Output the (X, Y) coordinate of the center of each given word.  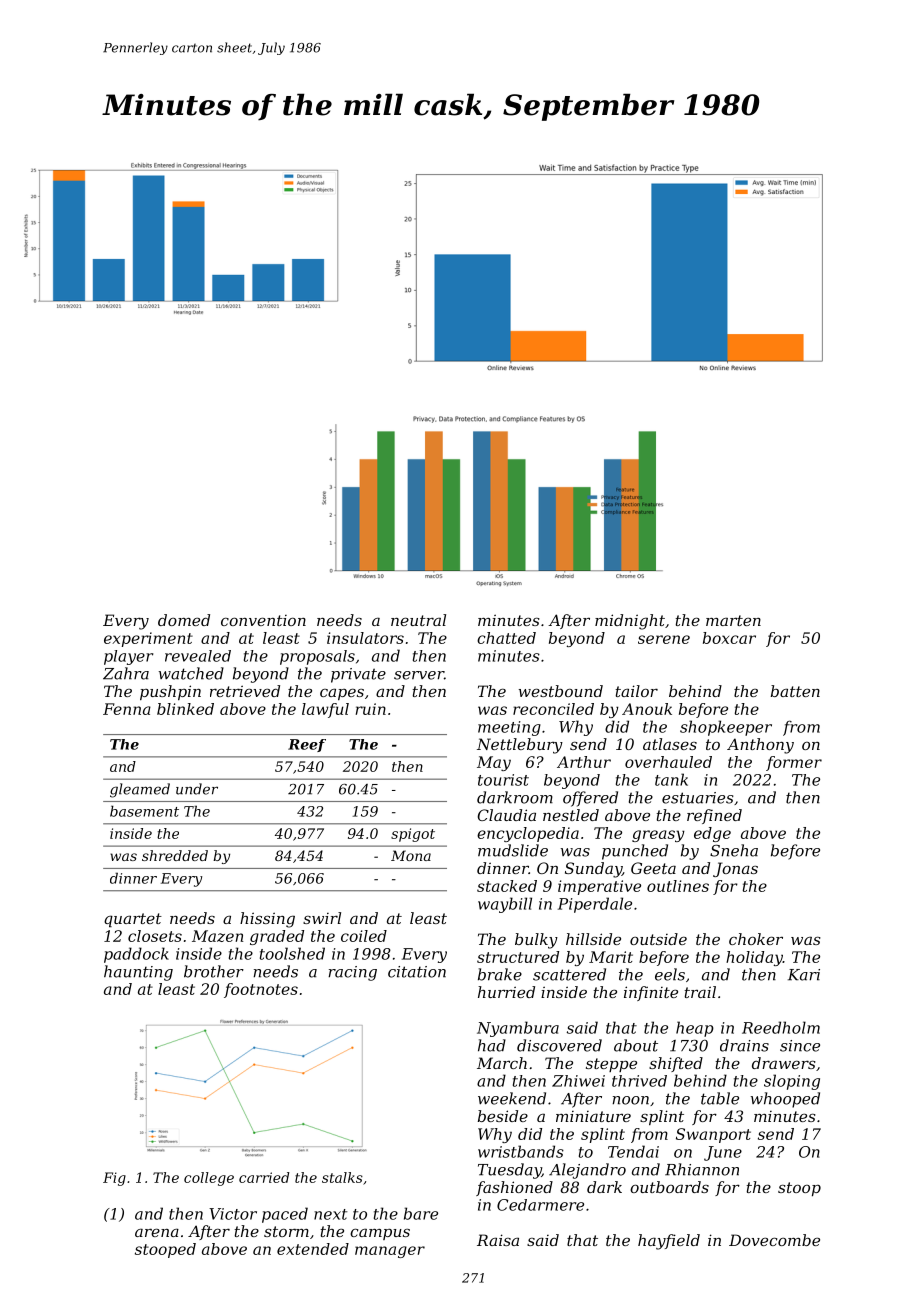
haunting (138, 973)
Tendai (633, 1151)
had (492, 1045)
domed (184, 620)
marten (733, 620)
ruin (370, 709)
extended (313, 1249)
